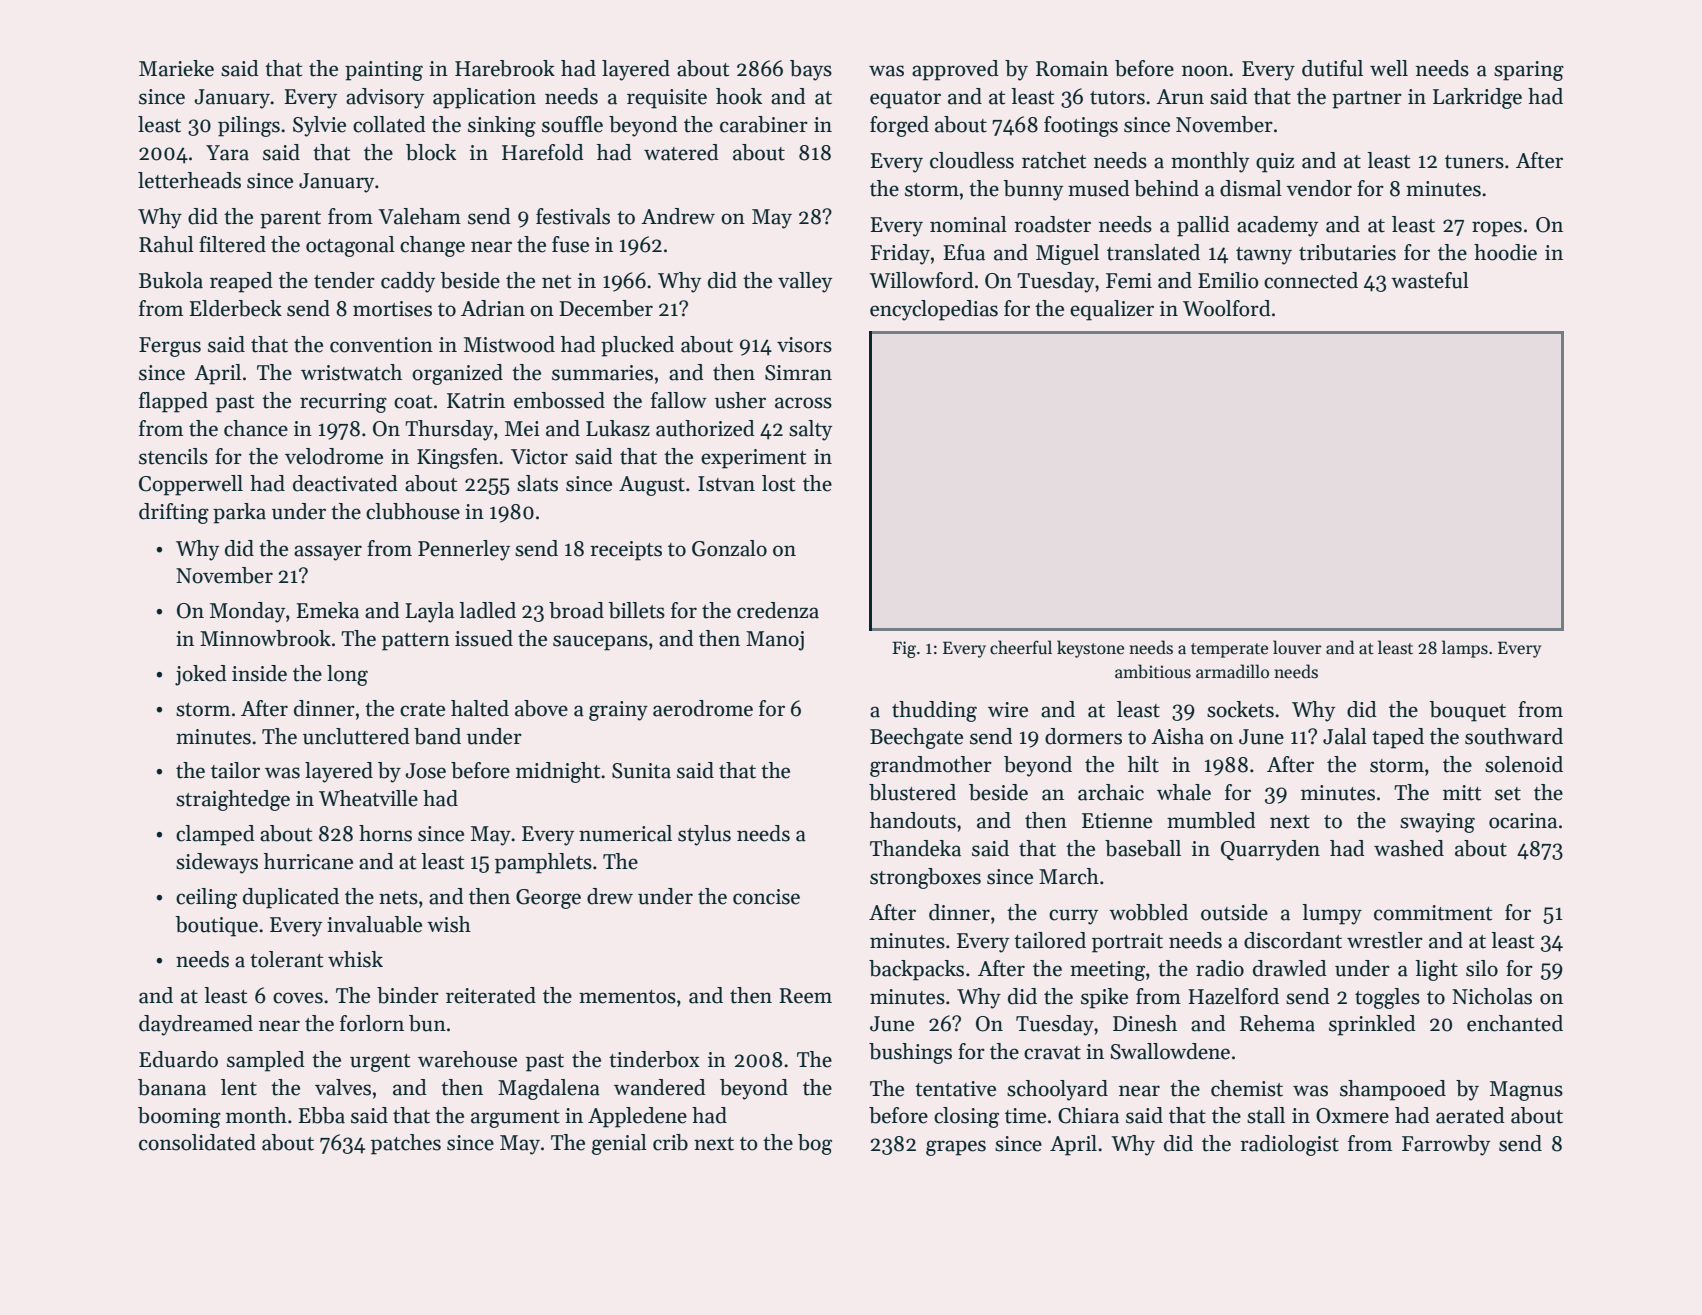 This screenshot has width=1702, height=1315. Describe the element at coordinates (904, 649) in the screenshot. I see `Fig` at that location.
